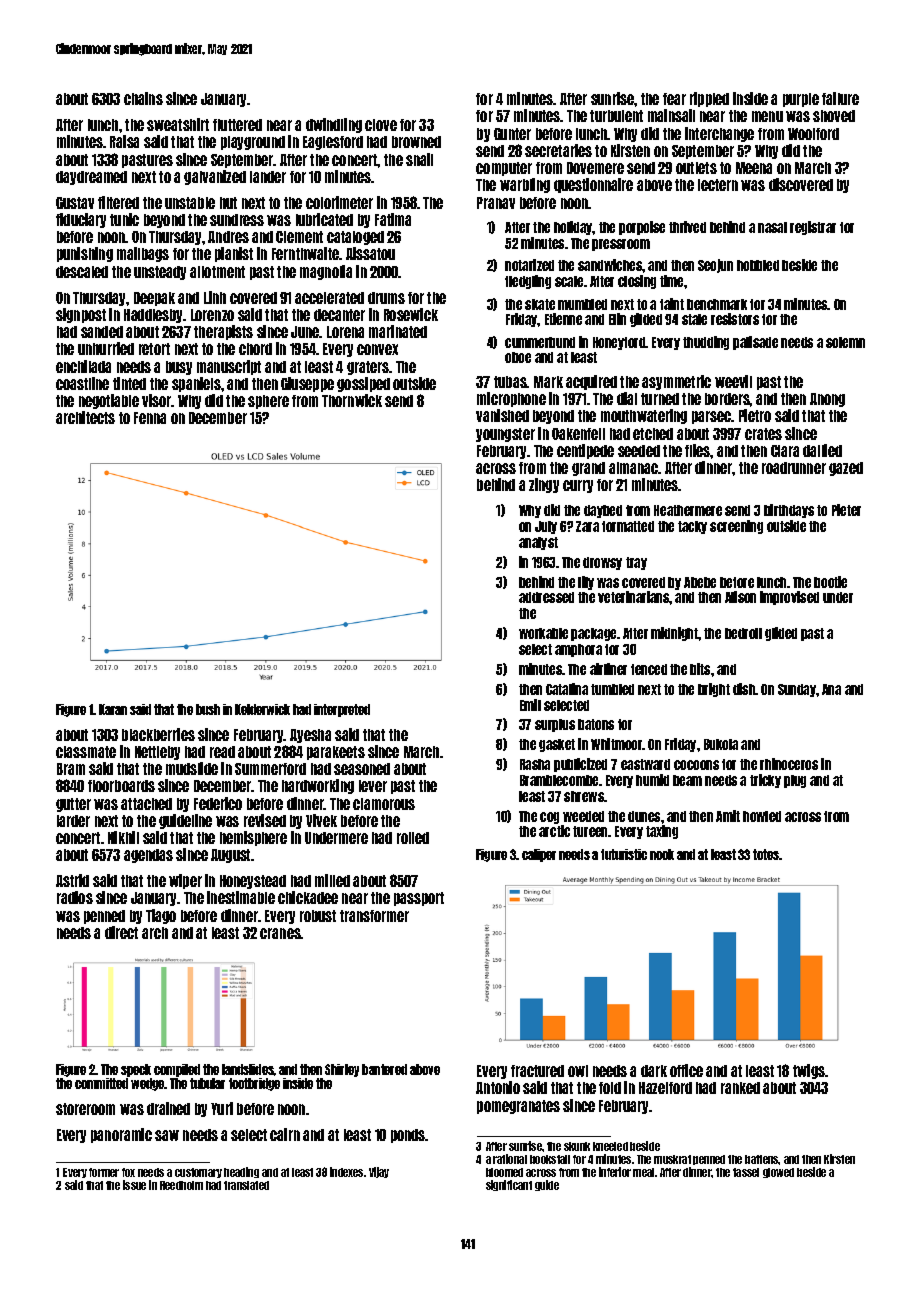 The width and height of the screenshot is (924, 1308). What do you see at coordinates (177, 1070) in the screenshot?
I see `compiled` at bounding box center [177, 1070].
